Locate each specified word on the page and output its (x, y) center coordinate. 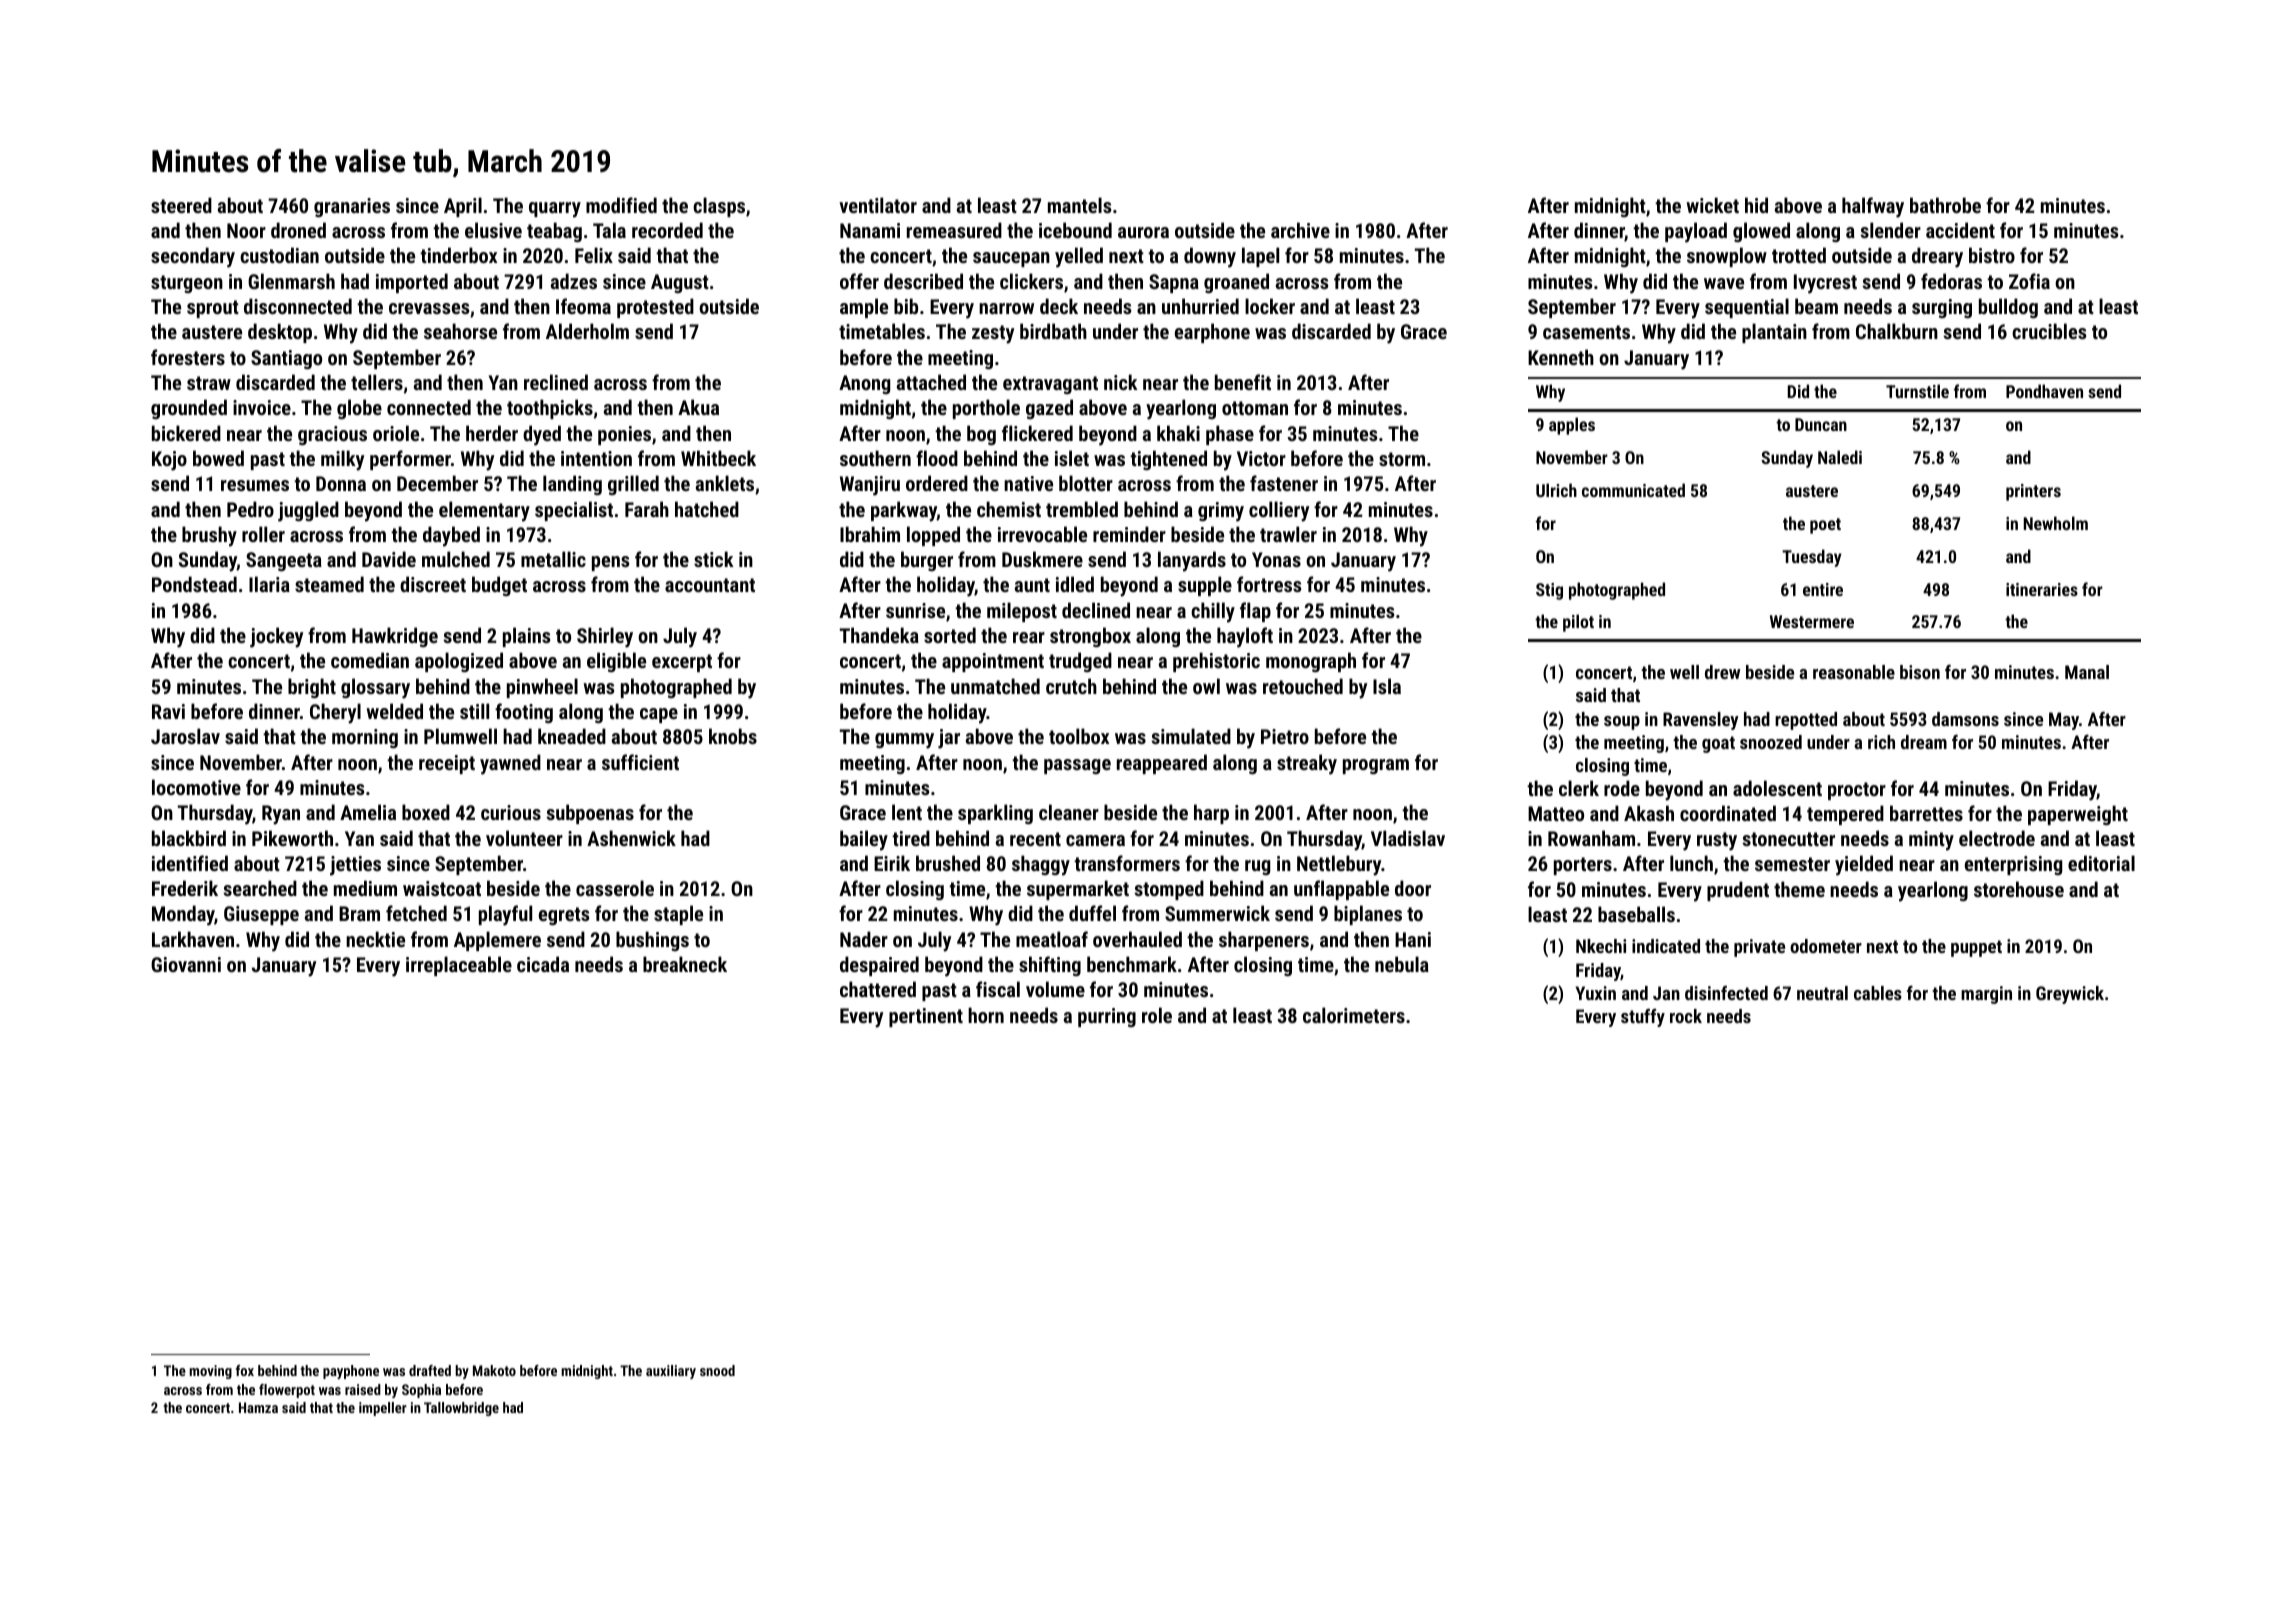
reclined (556, 382)
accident (1960, 230)
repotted (1806, 721)
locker (1270, 306)
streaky (1307, 764)
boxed (426, 812)
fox (245, 1370)
